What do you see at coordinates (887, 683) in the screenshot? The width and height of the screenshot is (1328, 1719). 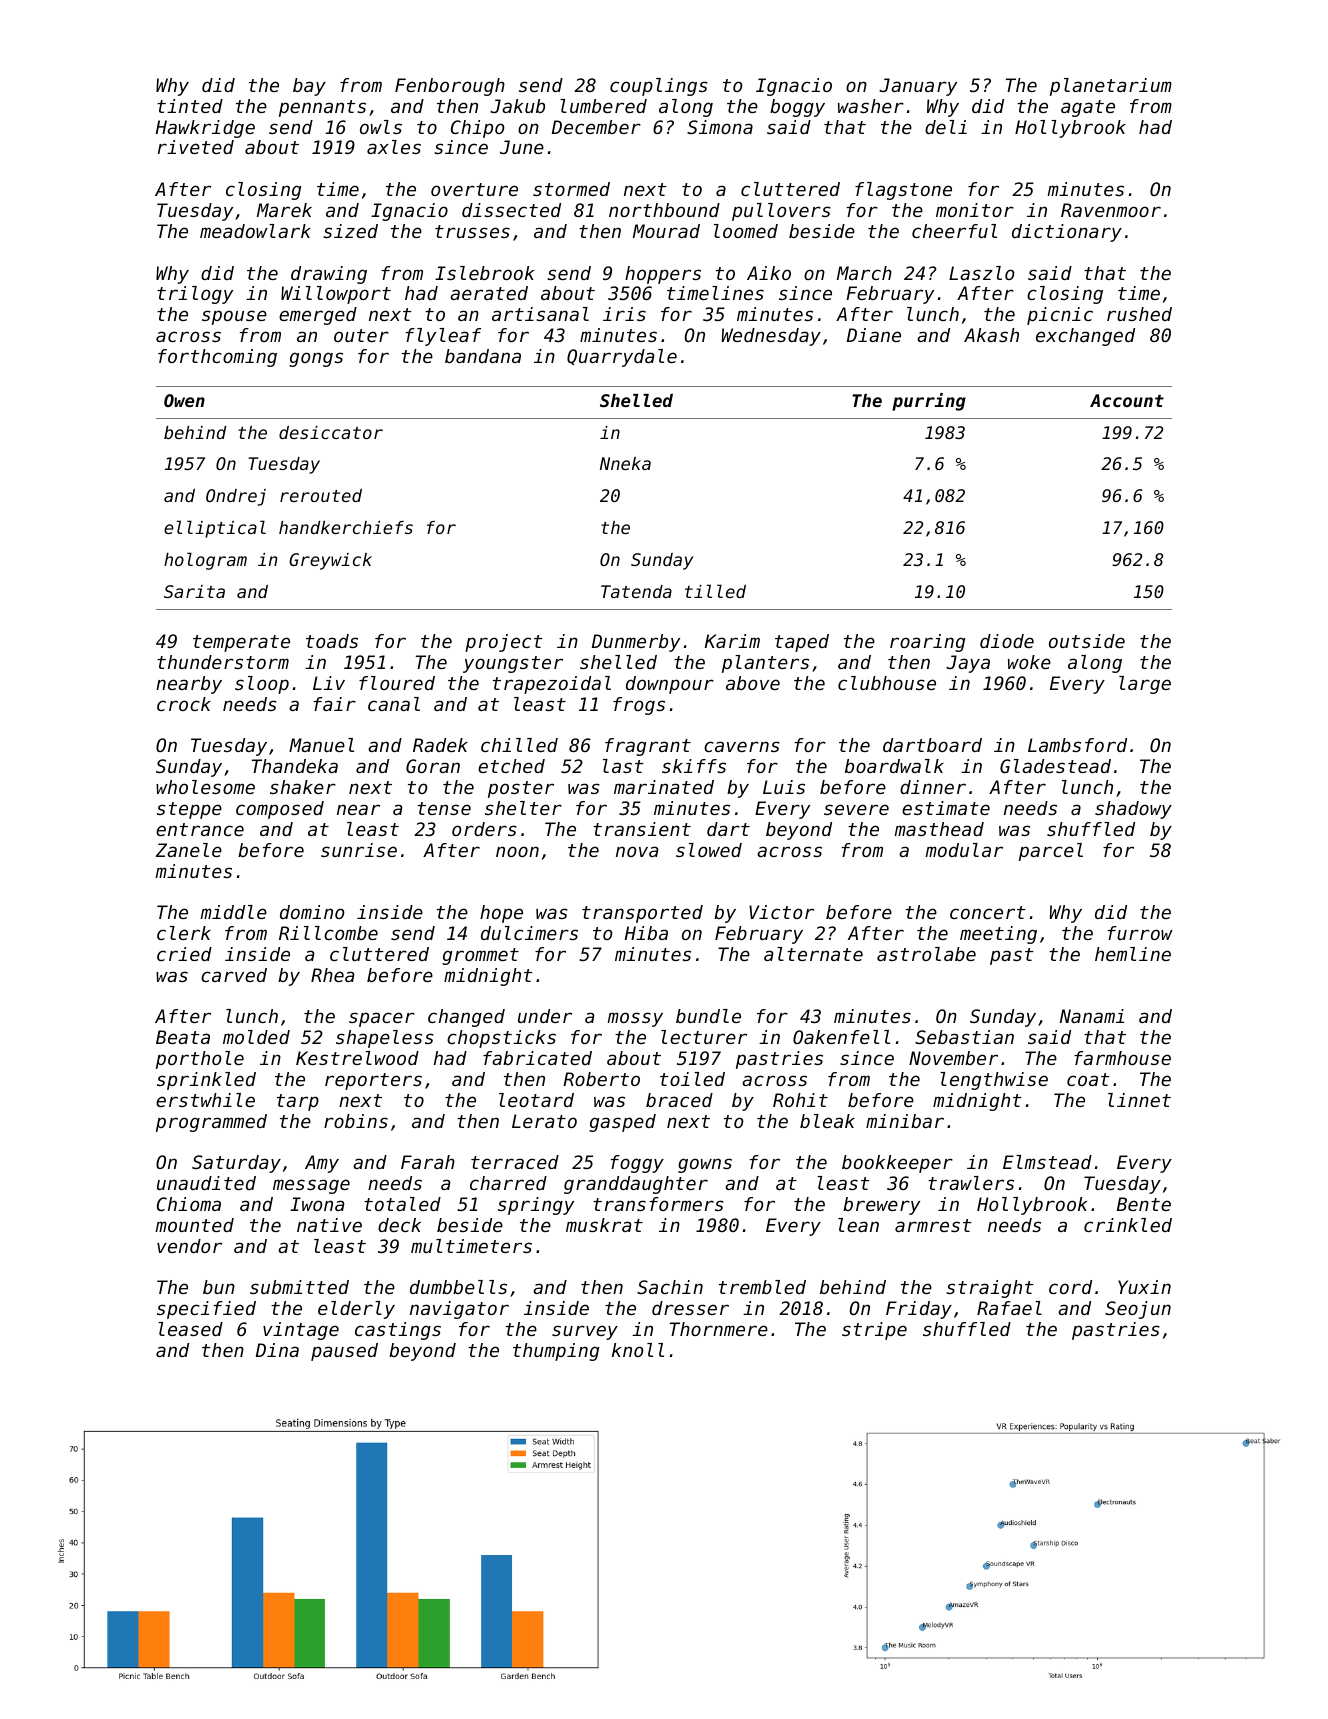 I see `clubhouse` at bounding box center [887, 683].
